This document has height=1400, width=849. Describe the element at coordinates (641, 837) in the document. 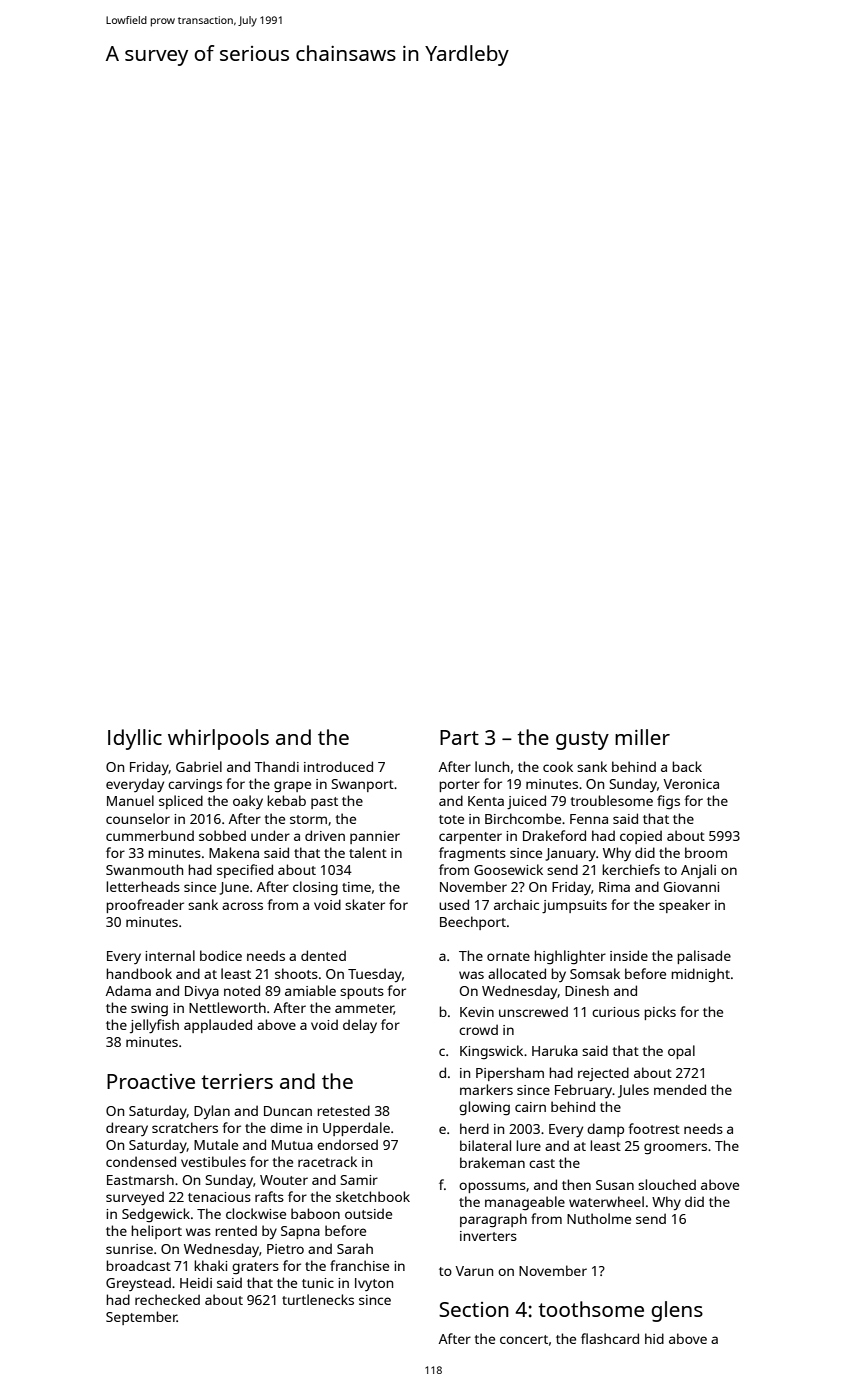

I see `copied` at that location.
